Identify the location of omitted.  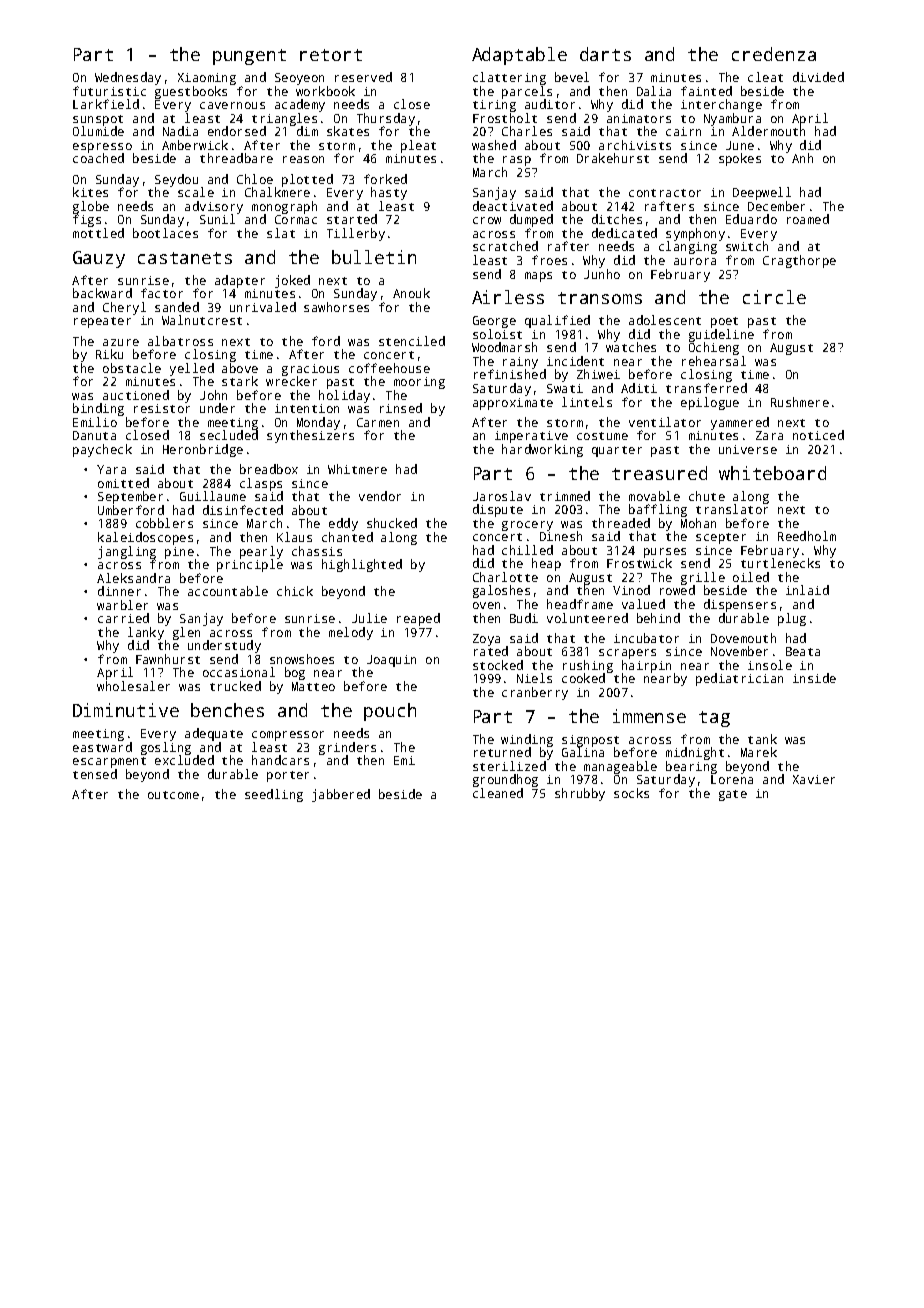
(123, 483).
